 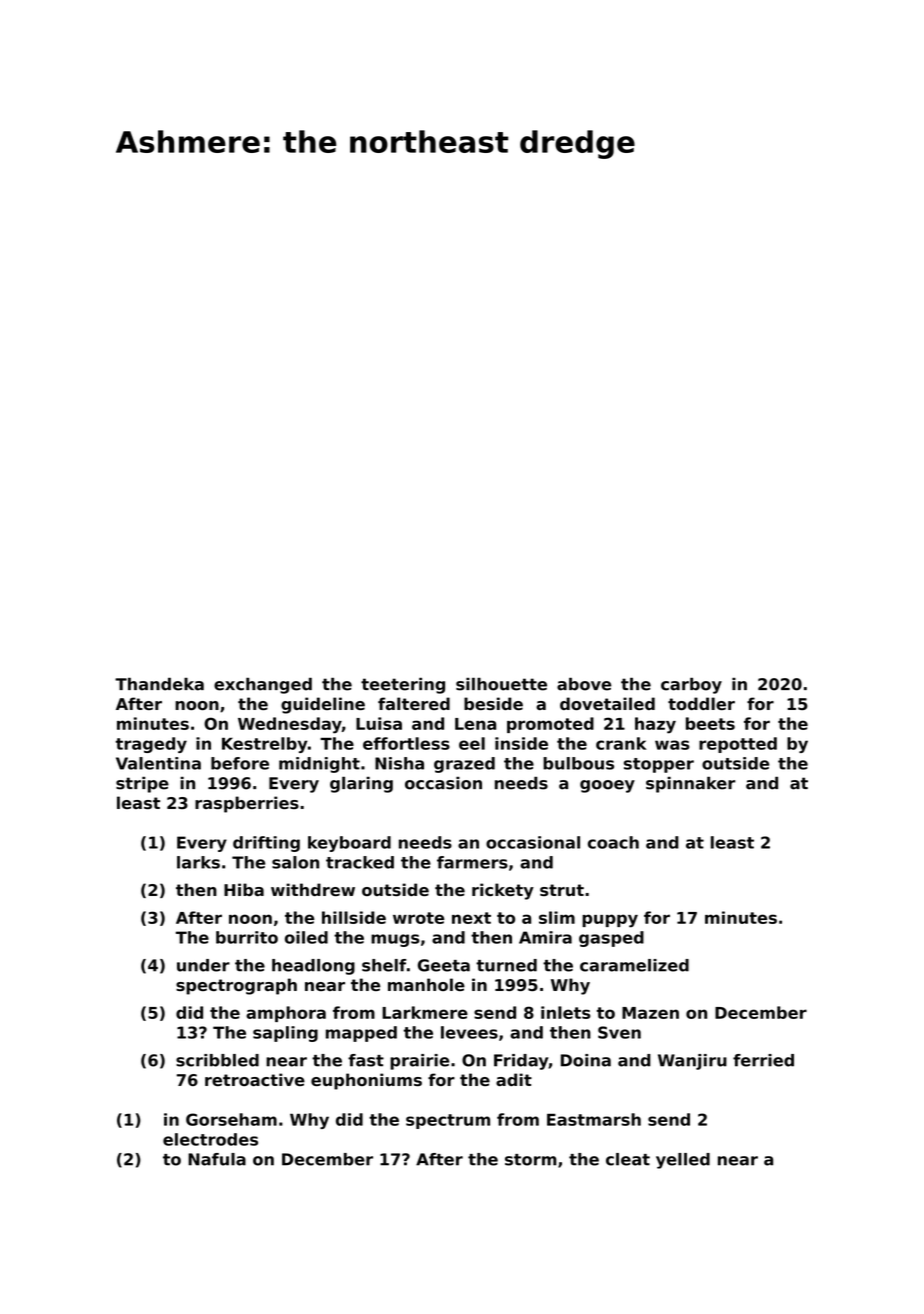 What do you see at coordinates (503, 891) in the screenshot?
I see `rickety` at bounding box center [503, 891].
